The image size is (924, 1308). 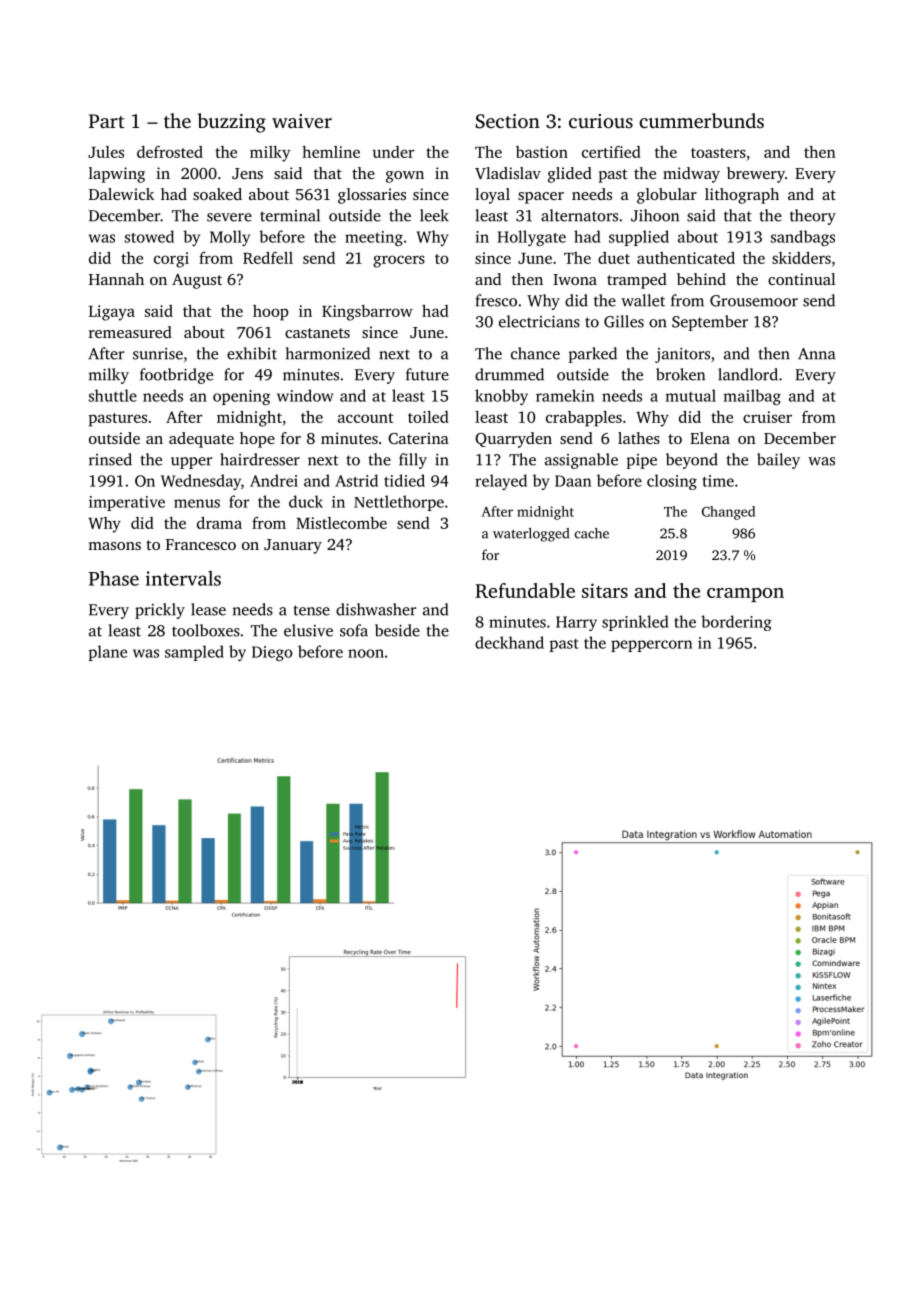 I want to click on Refundable, so click(x=525, y=590).
